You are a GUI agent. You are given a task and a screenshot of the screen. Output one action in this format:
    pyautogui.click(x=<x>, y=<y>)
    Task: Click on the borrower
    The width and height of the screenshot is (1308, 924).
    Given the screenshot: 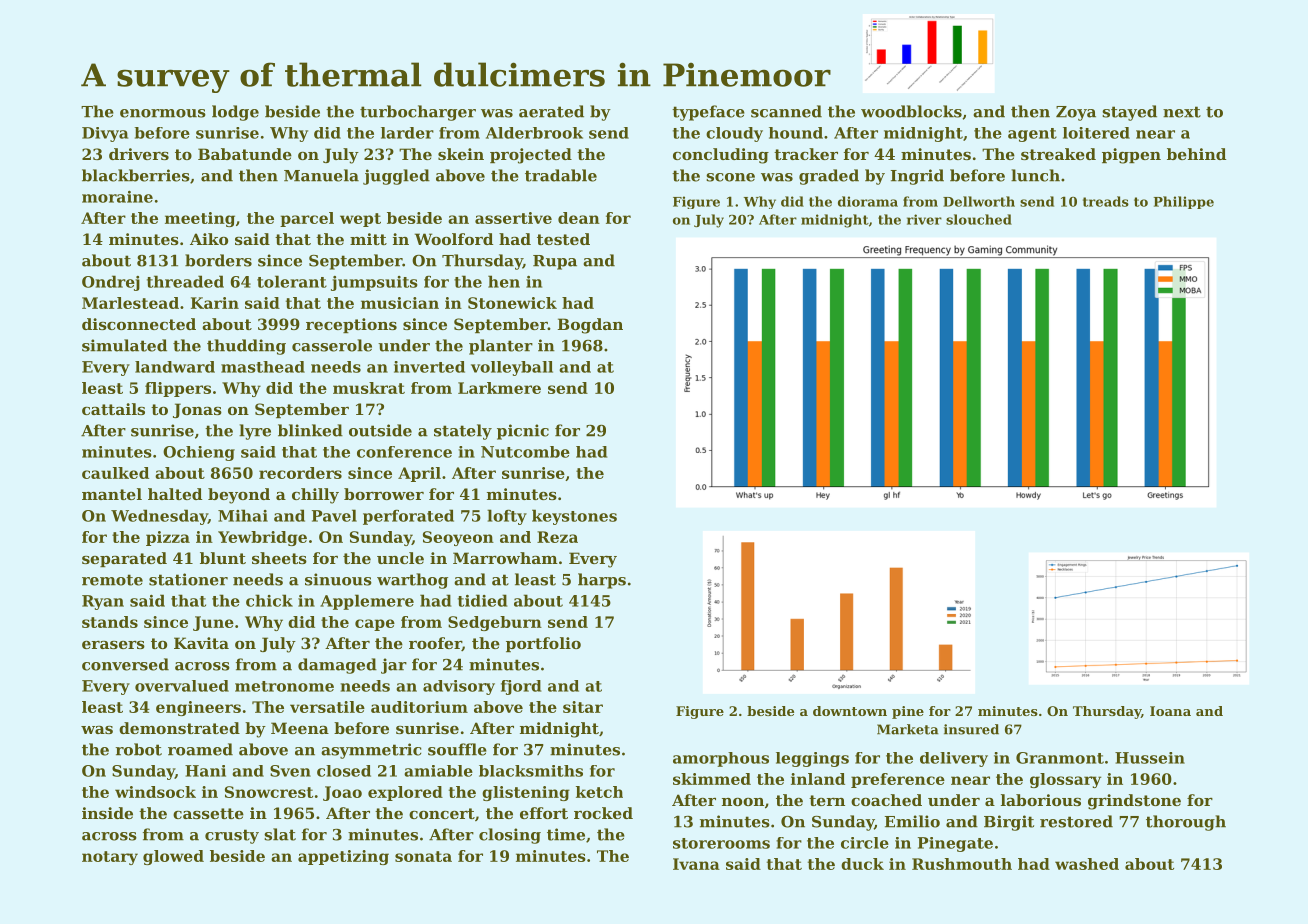 What is the action you would take?
    pyautogui.click(x=384, y=494)
